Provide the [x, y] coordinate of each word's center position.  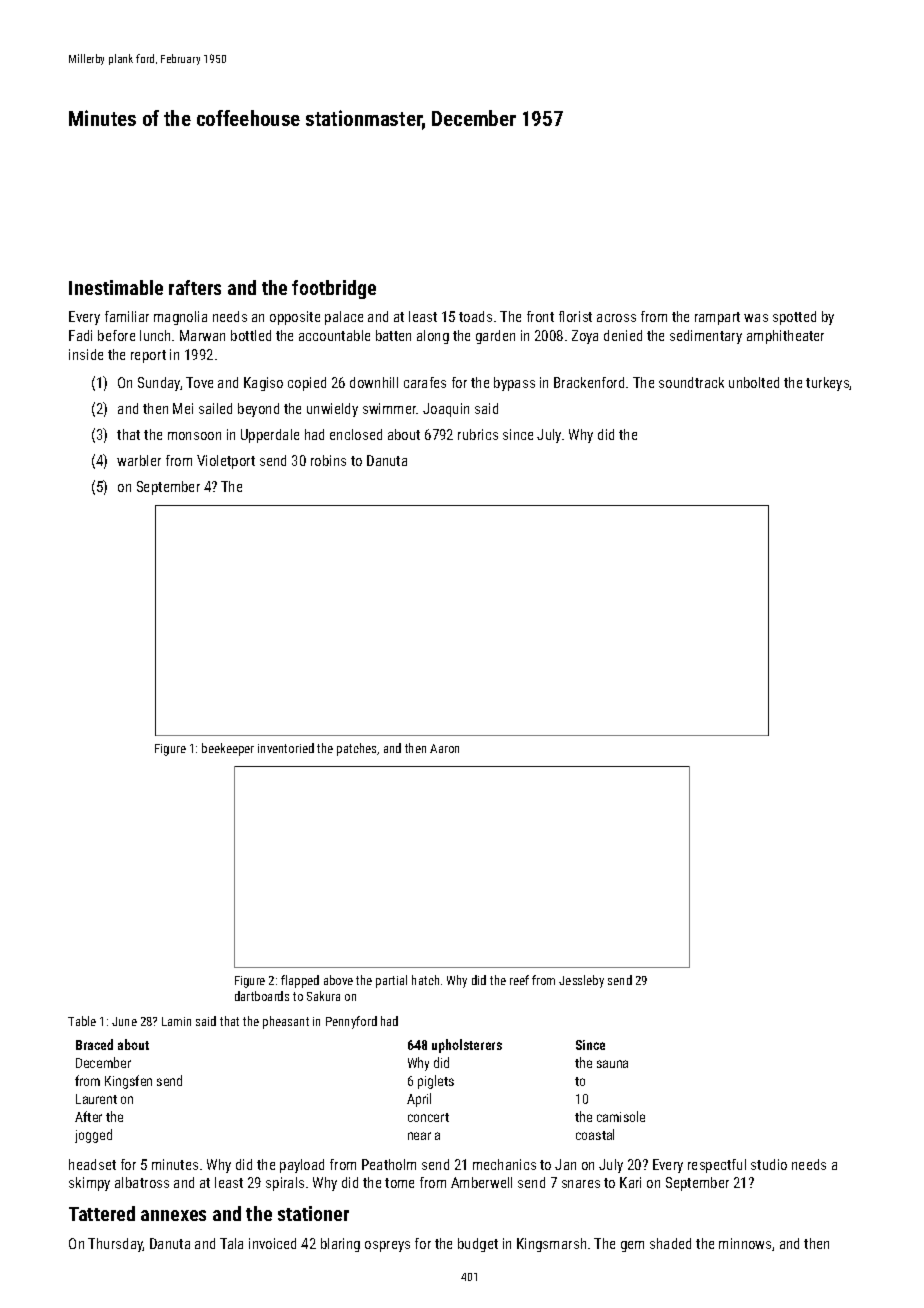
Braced [94, 1044]
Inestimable [116, 287]
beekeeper [228, 749]
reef [519, 980]
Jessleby [581, 981]
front [540, 316]
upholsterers [467, 1046]
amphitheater [785, 337]
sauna [612, 1064]
